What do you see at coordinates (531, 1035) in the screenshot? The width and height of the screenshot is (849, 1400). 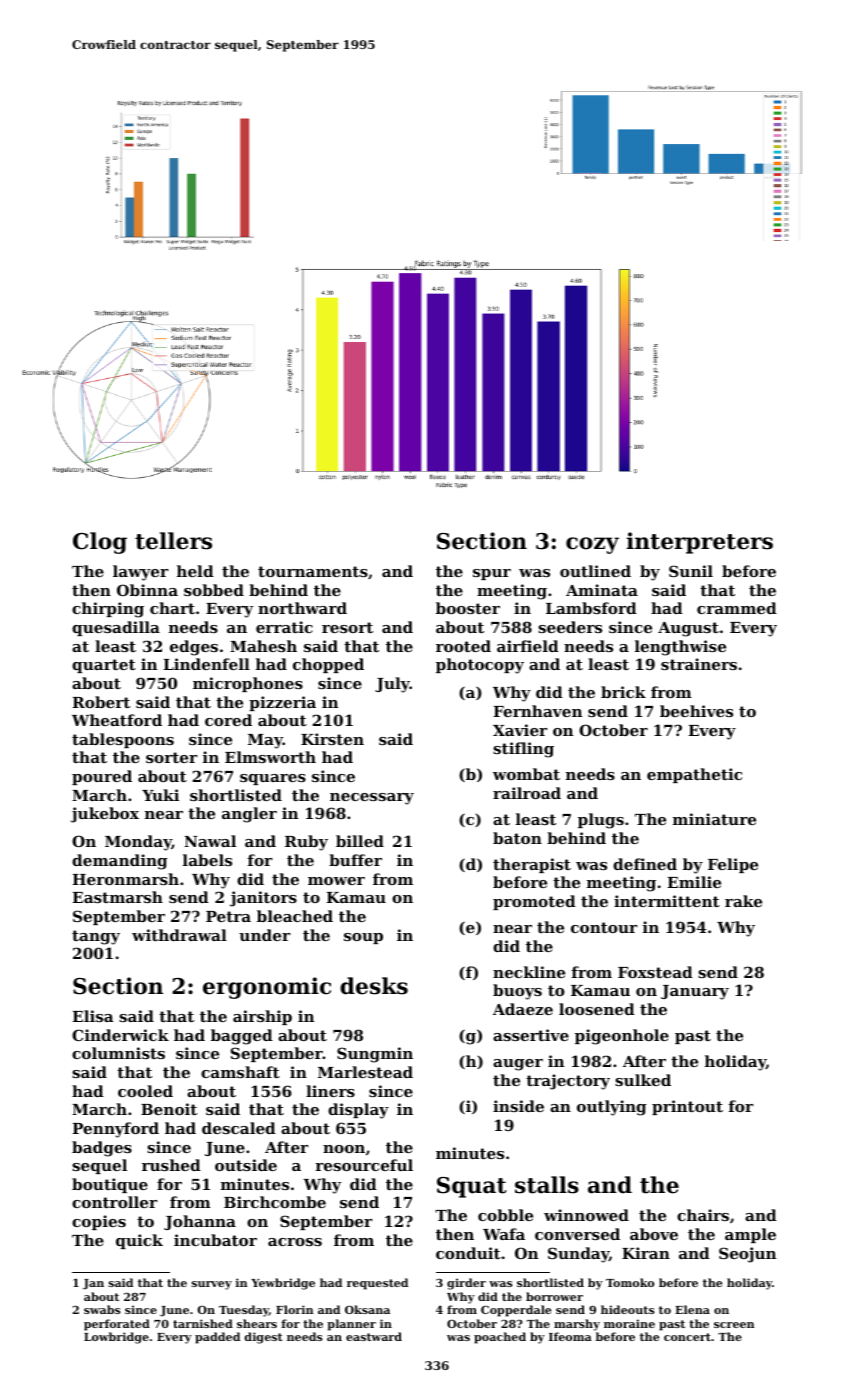 I see `assertive` at bounding box center [531, 1035].
